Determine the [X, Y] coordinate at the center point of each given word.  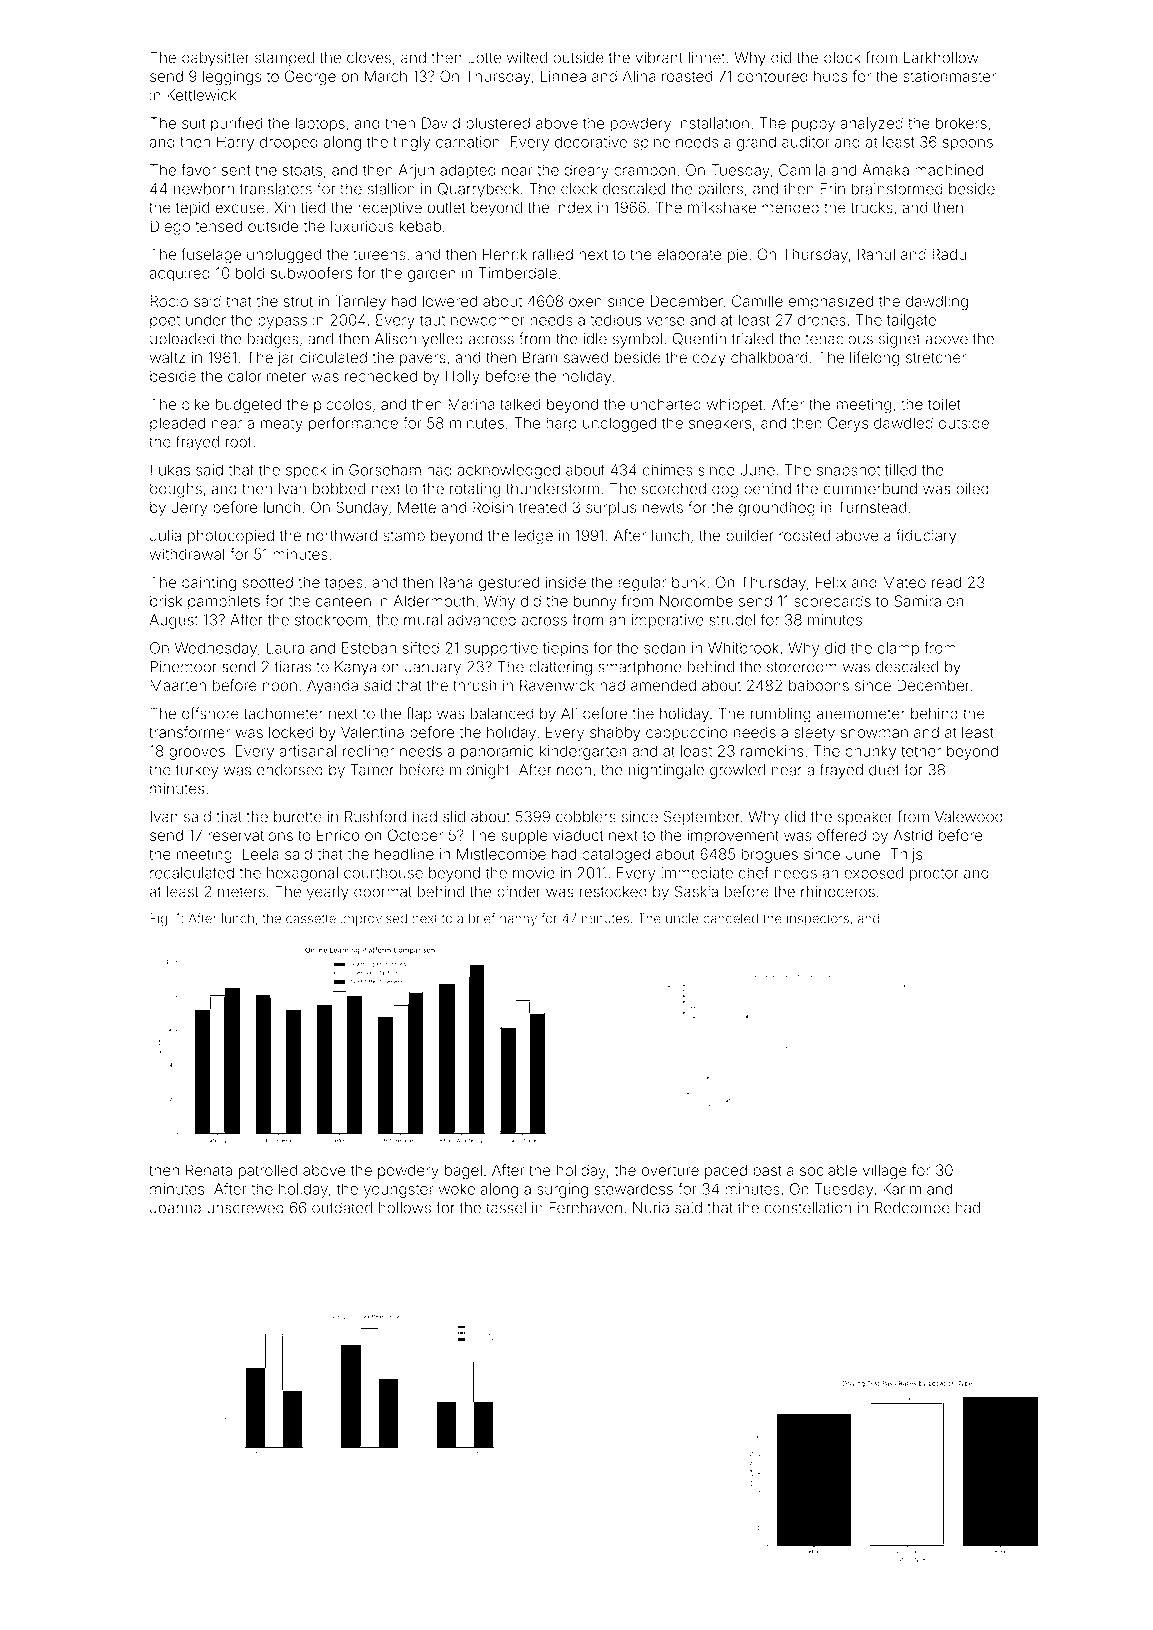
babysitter [215, 59]
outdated [342, 1208]
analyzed [871, 124]
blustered [498, 123]
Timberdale [518, 273]
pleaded [177, 424]
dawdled [903, 423]
